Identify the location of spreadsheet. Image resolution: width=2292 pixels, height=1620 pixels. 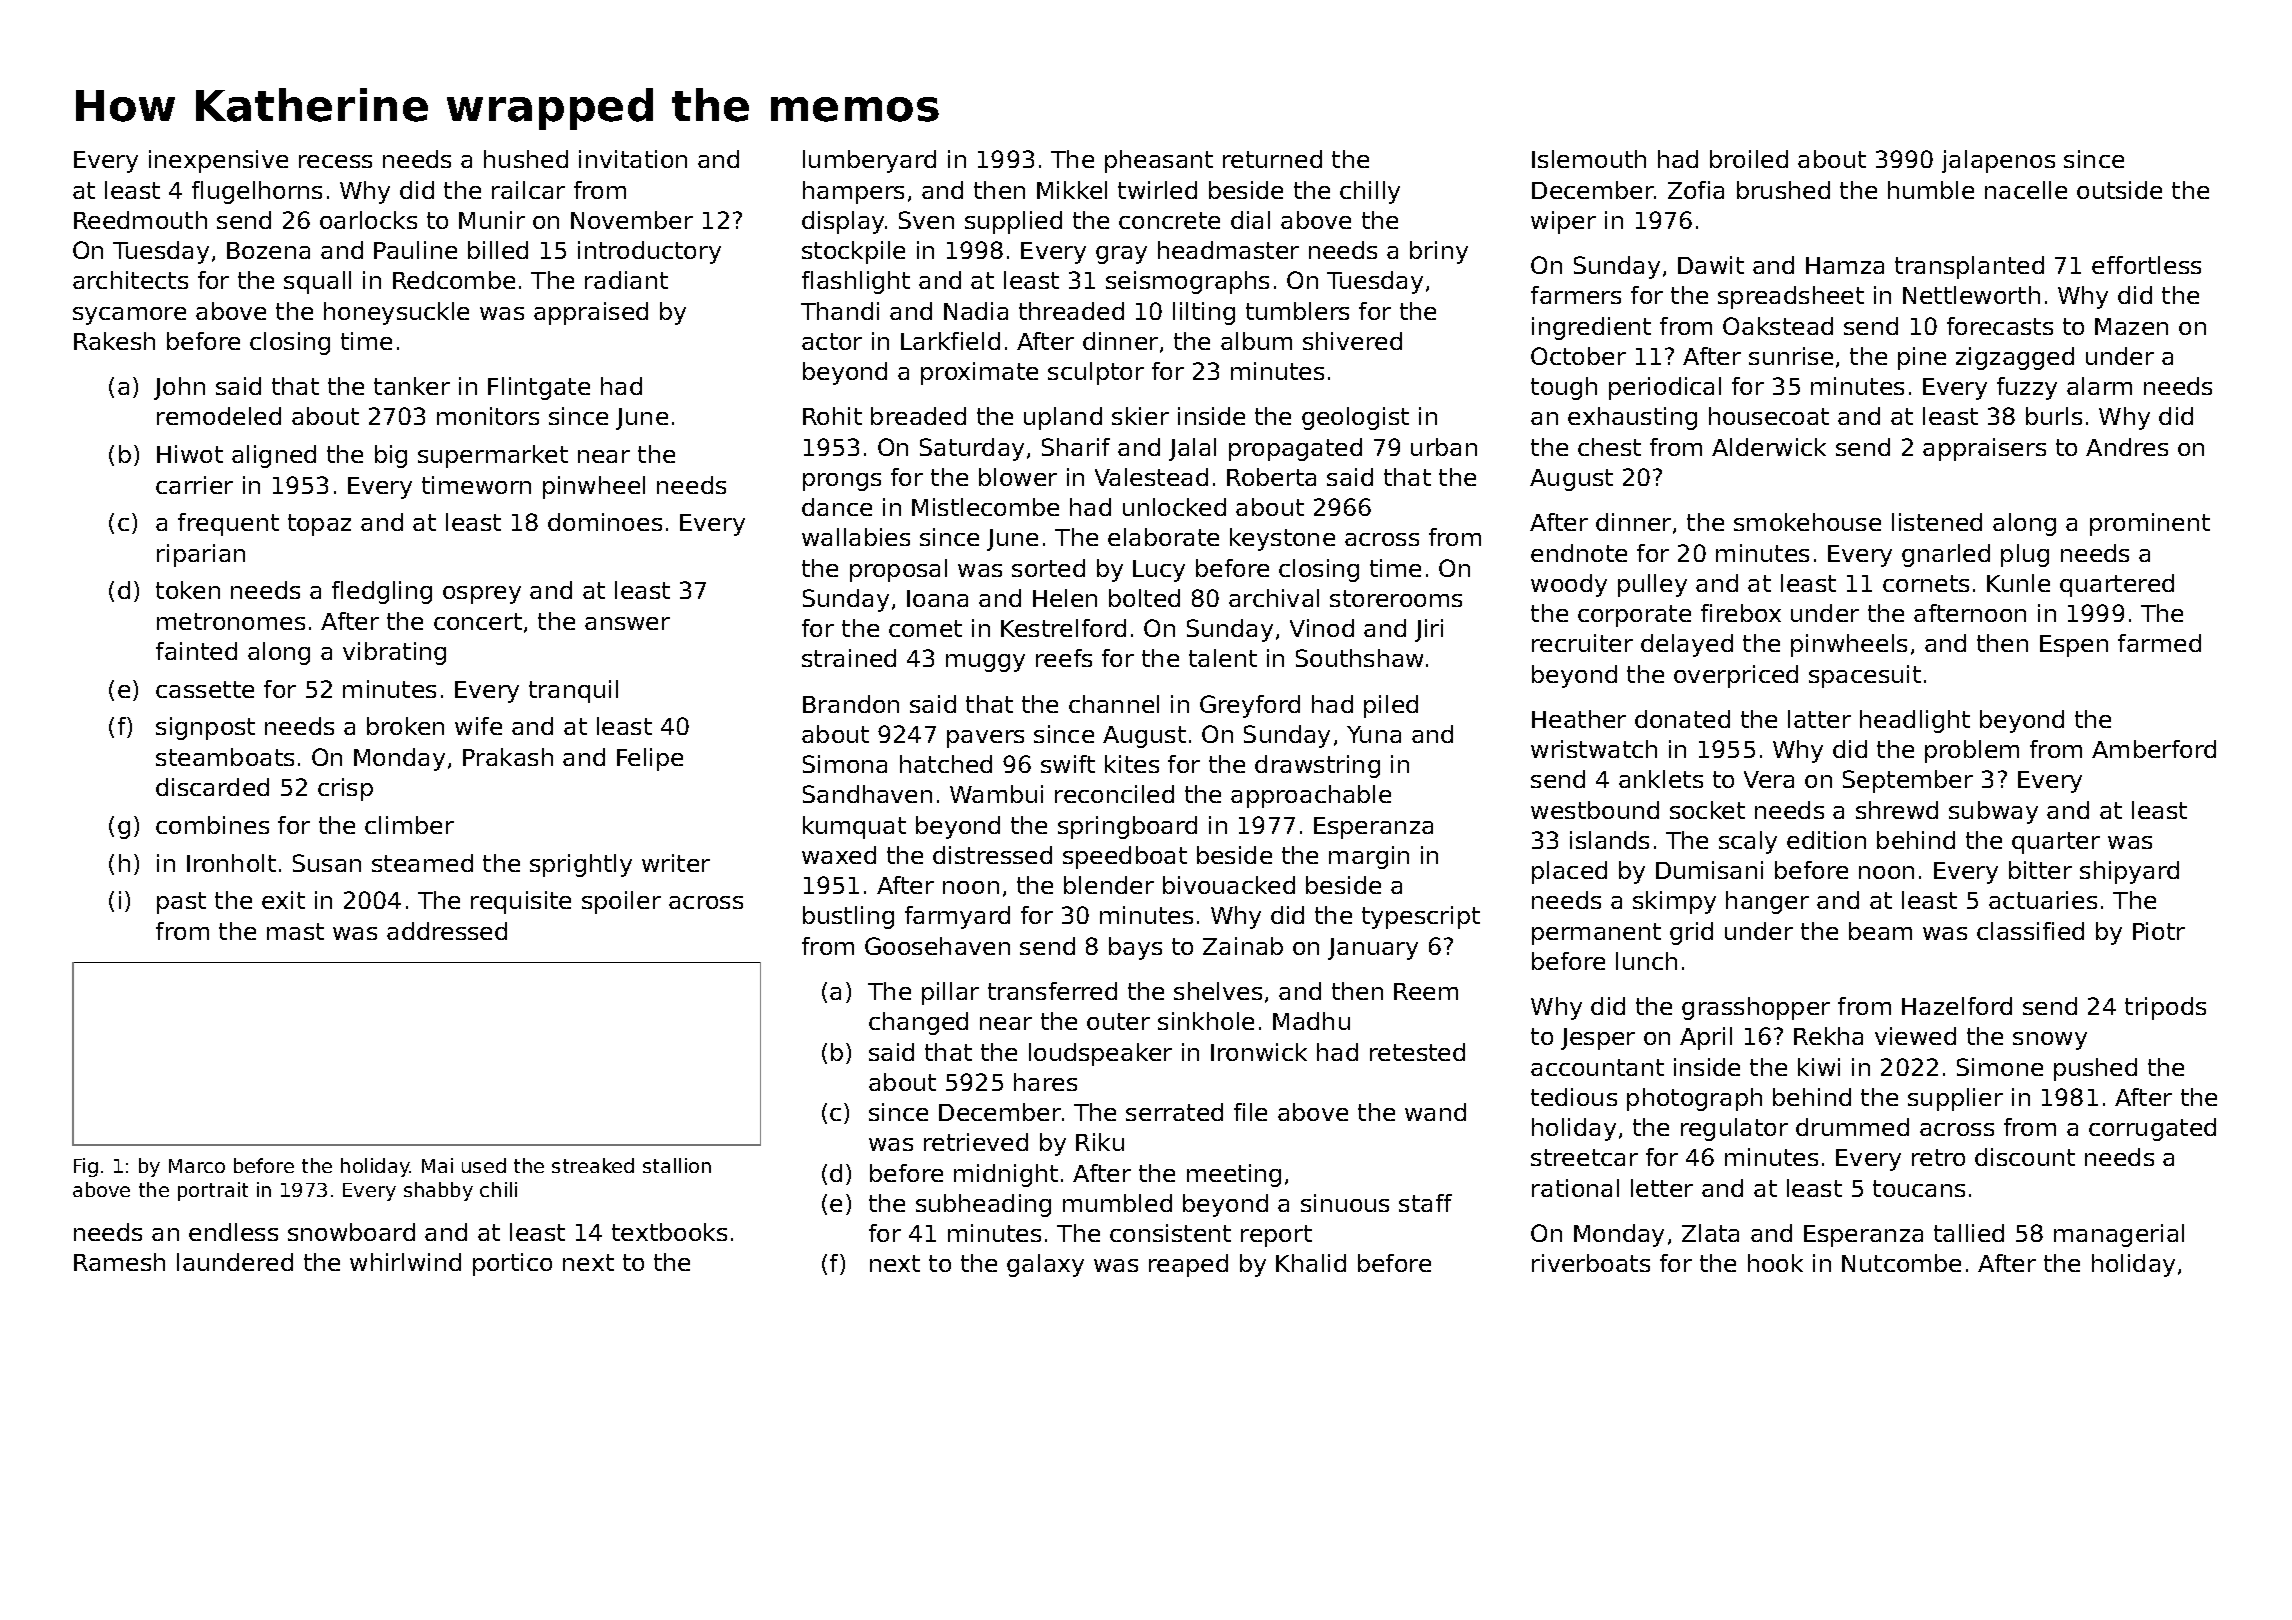
(1791, 297).
